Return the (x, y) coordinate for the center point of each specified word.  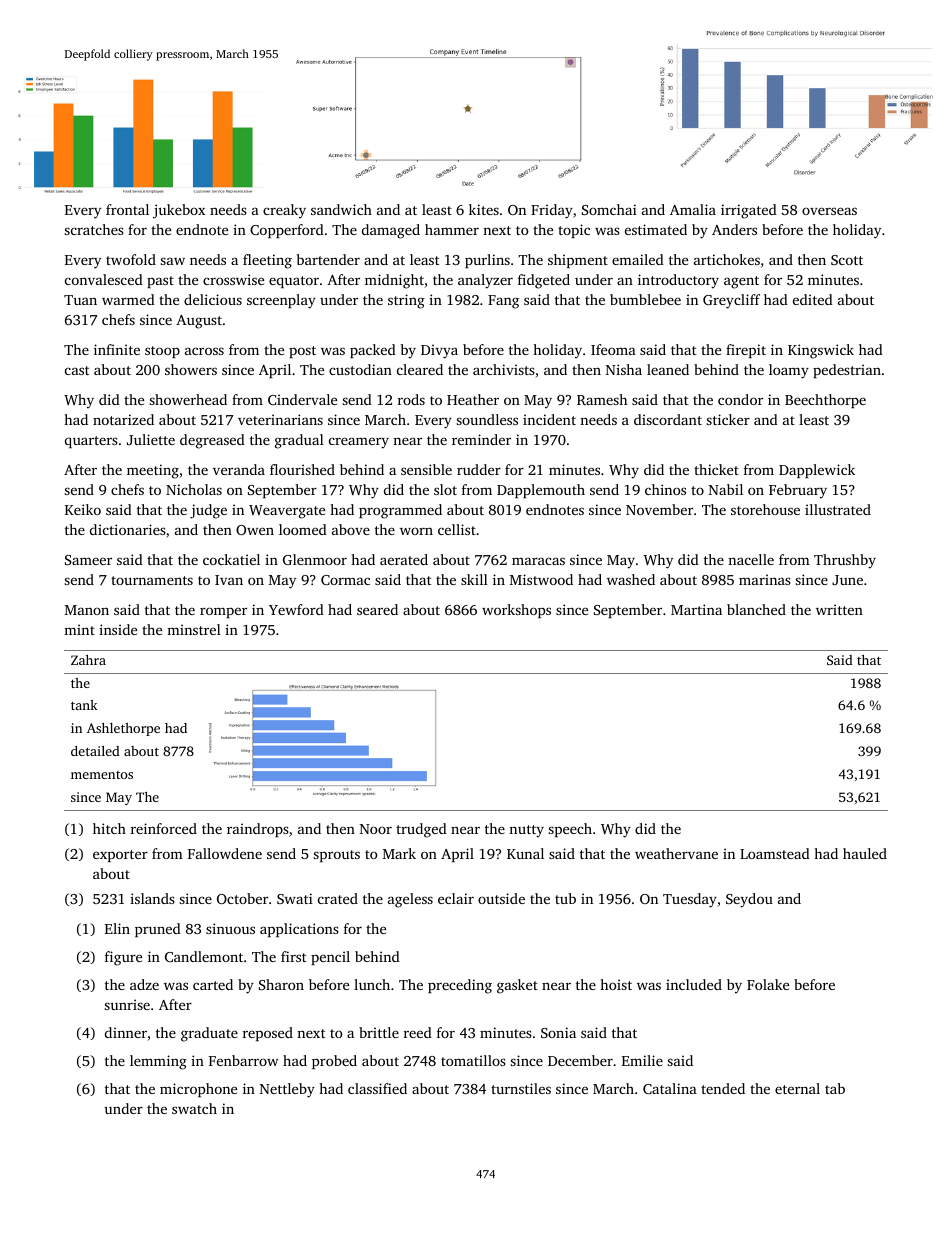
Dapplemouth (541, 491)
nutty (526, 831)
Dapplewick (817, 471)
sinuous (230, 928)
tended (723, 1088)
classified (377, 1088)
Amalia (693, 209)
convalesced (104, 279)
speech (570, 830)
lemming (158, 1062)
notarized (123, 419)
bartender (328, 259)
